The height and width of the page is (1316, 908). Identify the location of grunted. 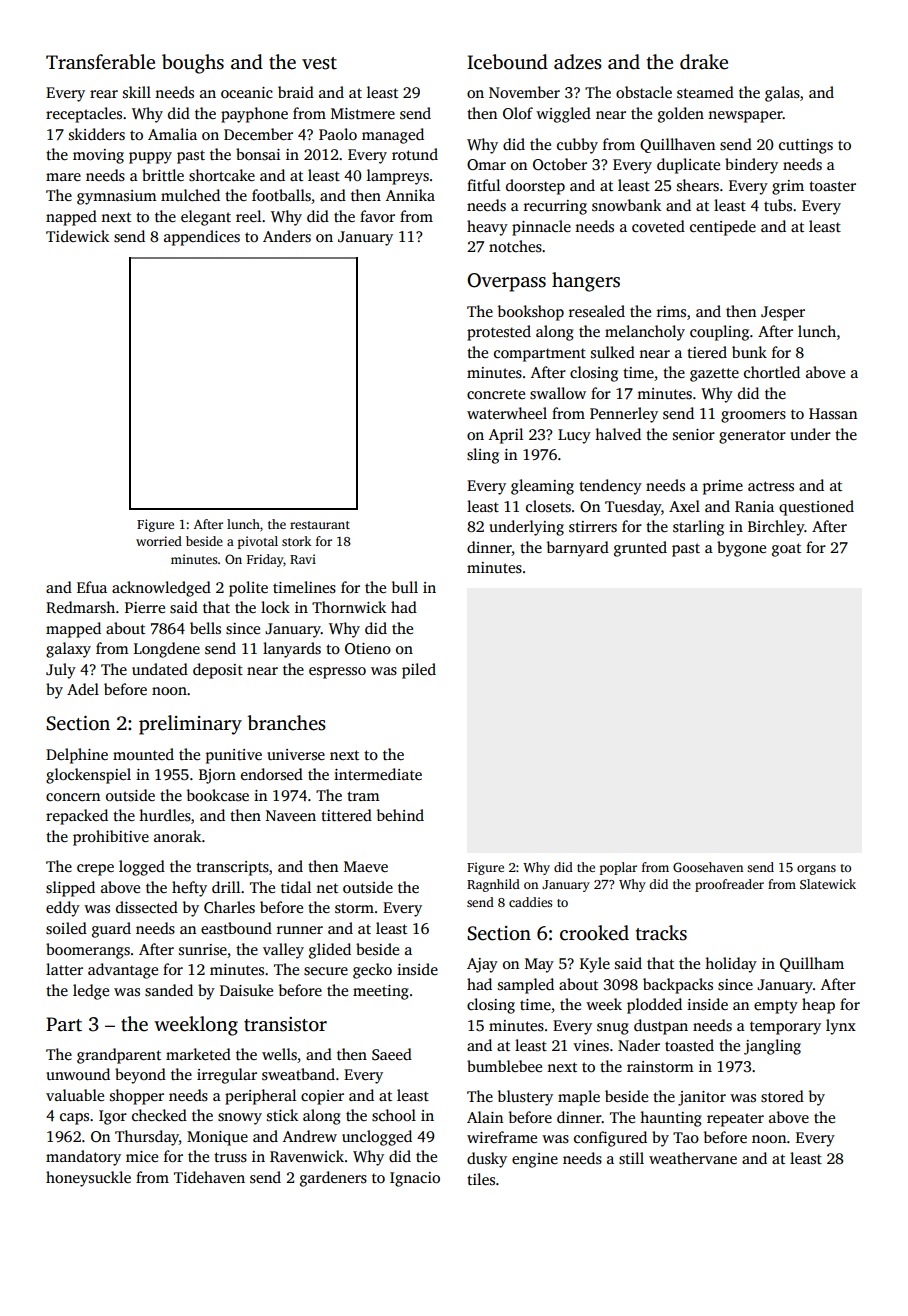
(640, 549).
